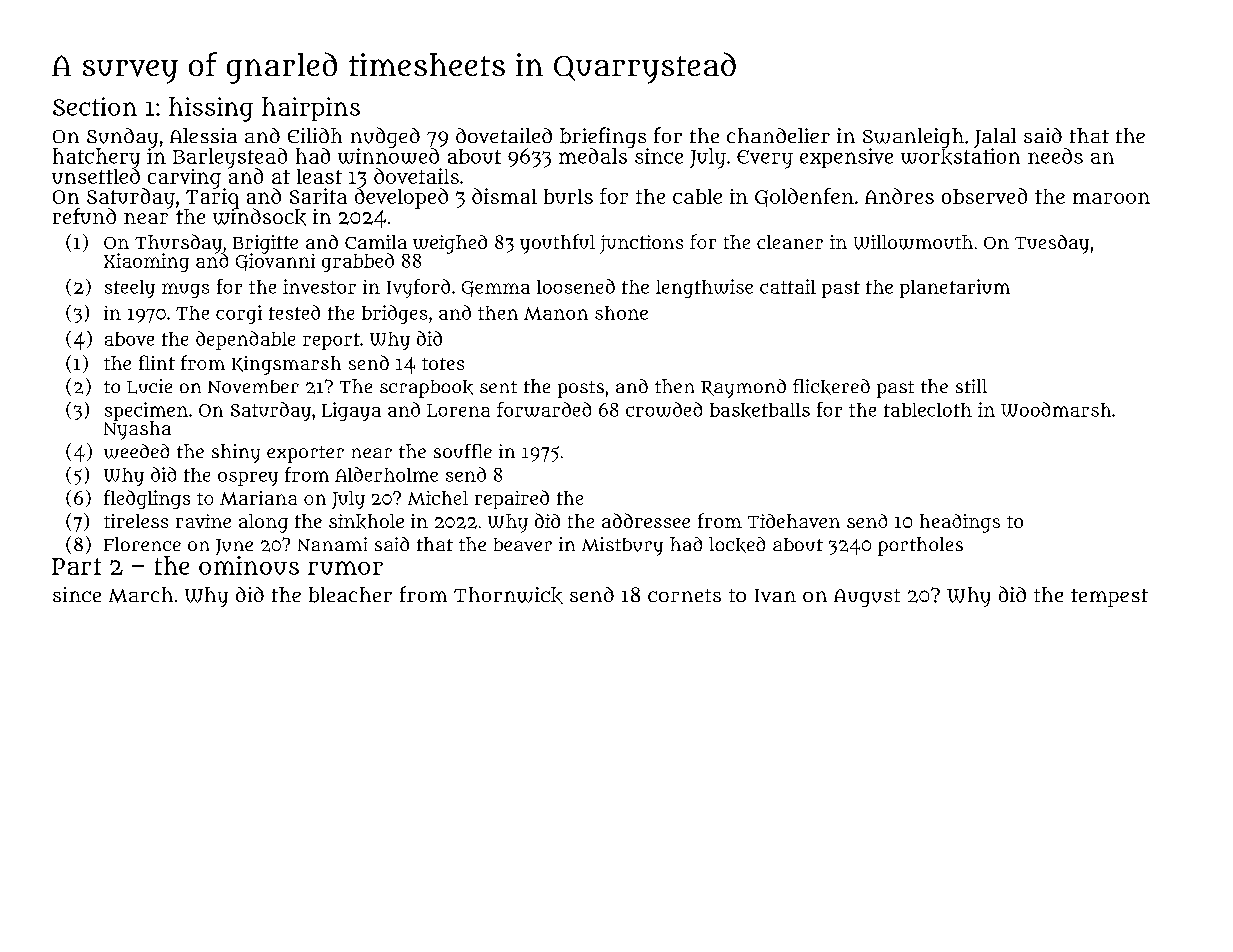 The width and height of the document is (1233, 952). Describe the element at coordinates (311, 109) in the document. I see `hairpins` at that location.
